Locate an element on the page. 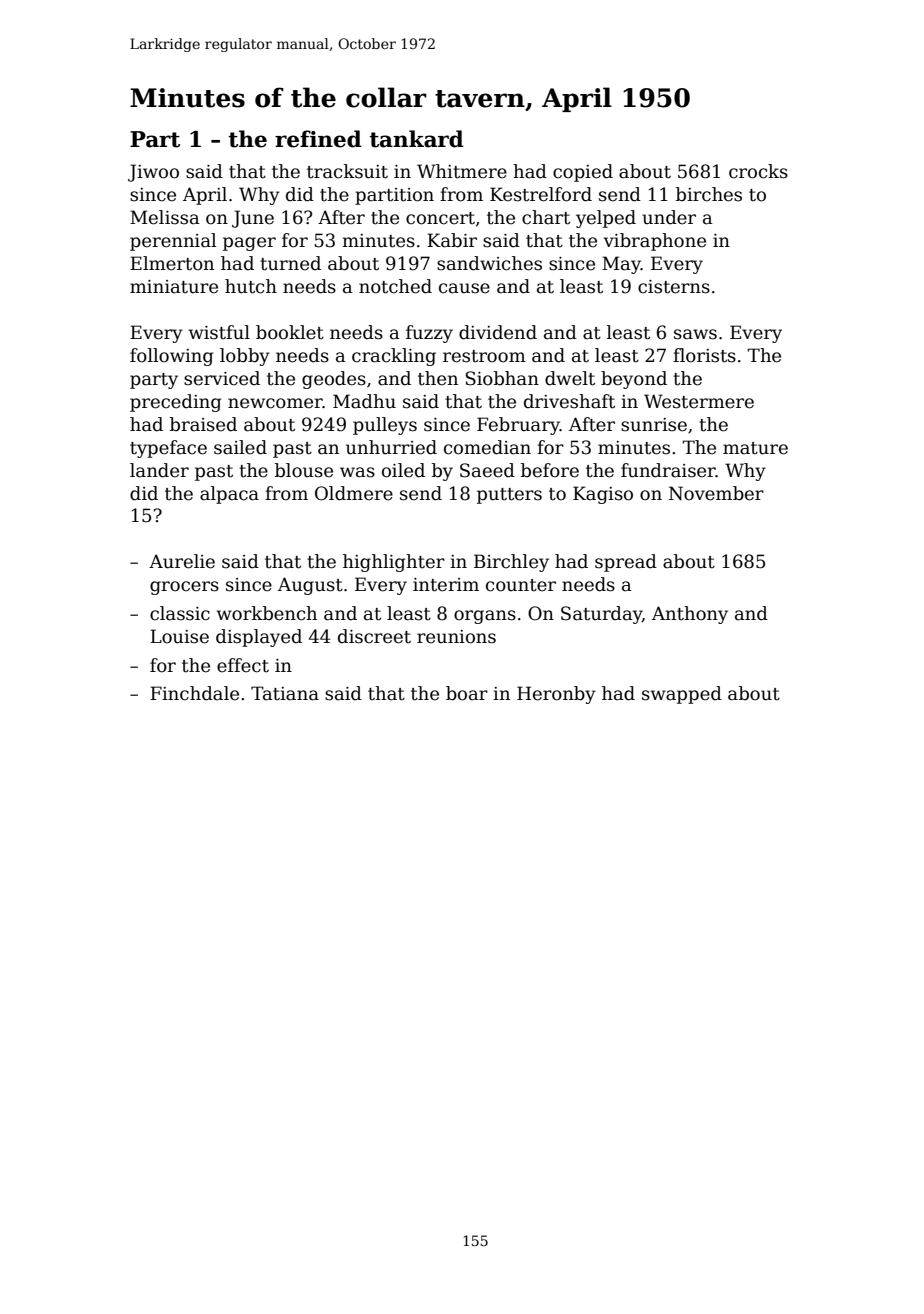 This image has width=924, height=1314. May is located at coordinates (621, 265).
